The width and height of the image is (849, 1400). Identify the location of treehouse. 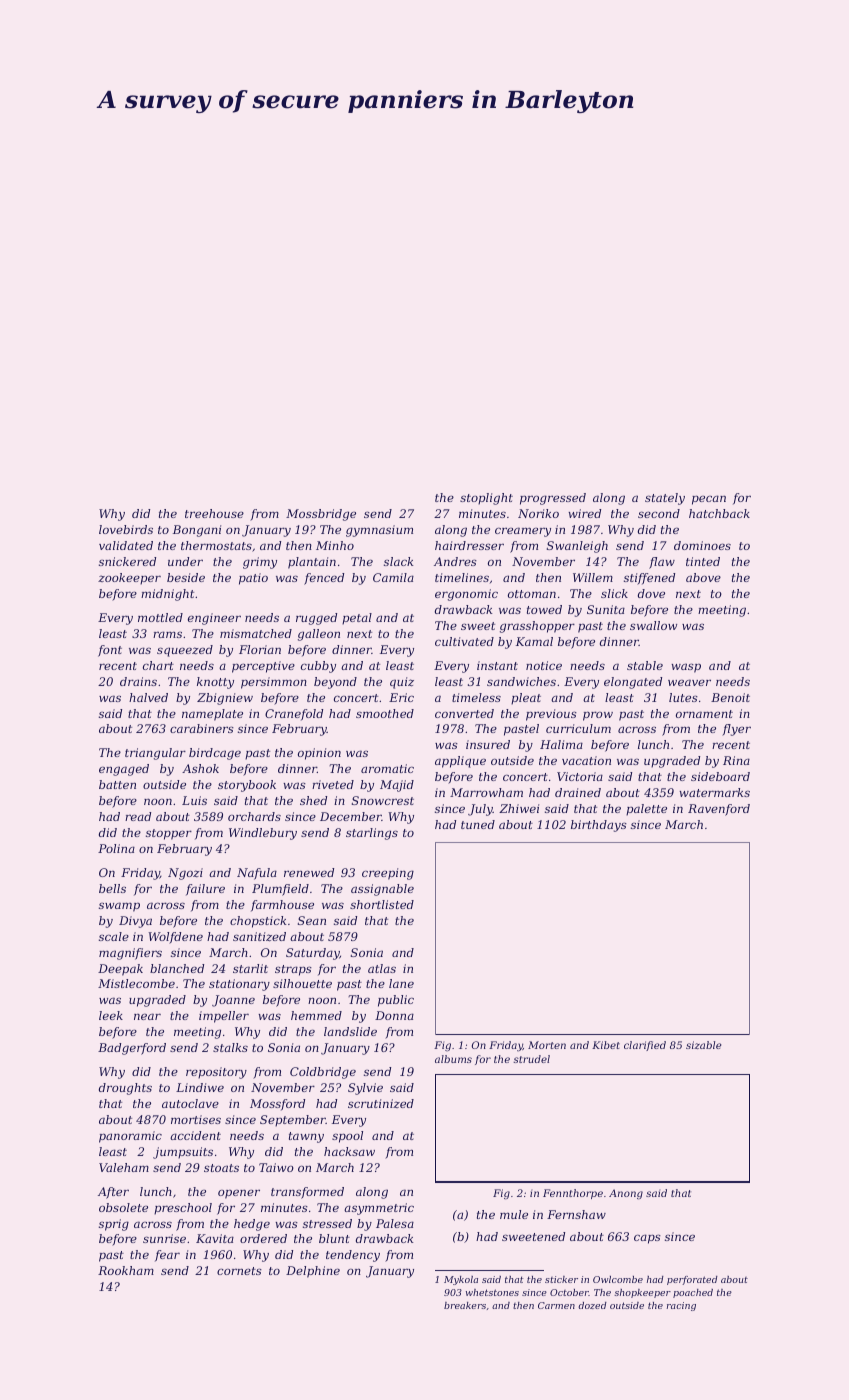
(214, 513).
